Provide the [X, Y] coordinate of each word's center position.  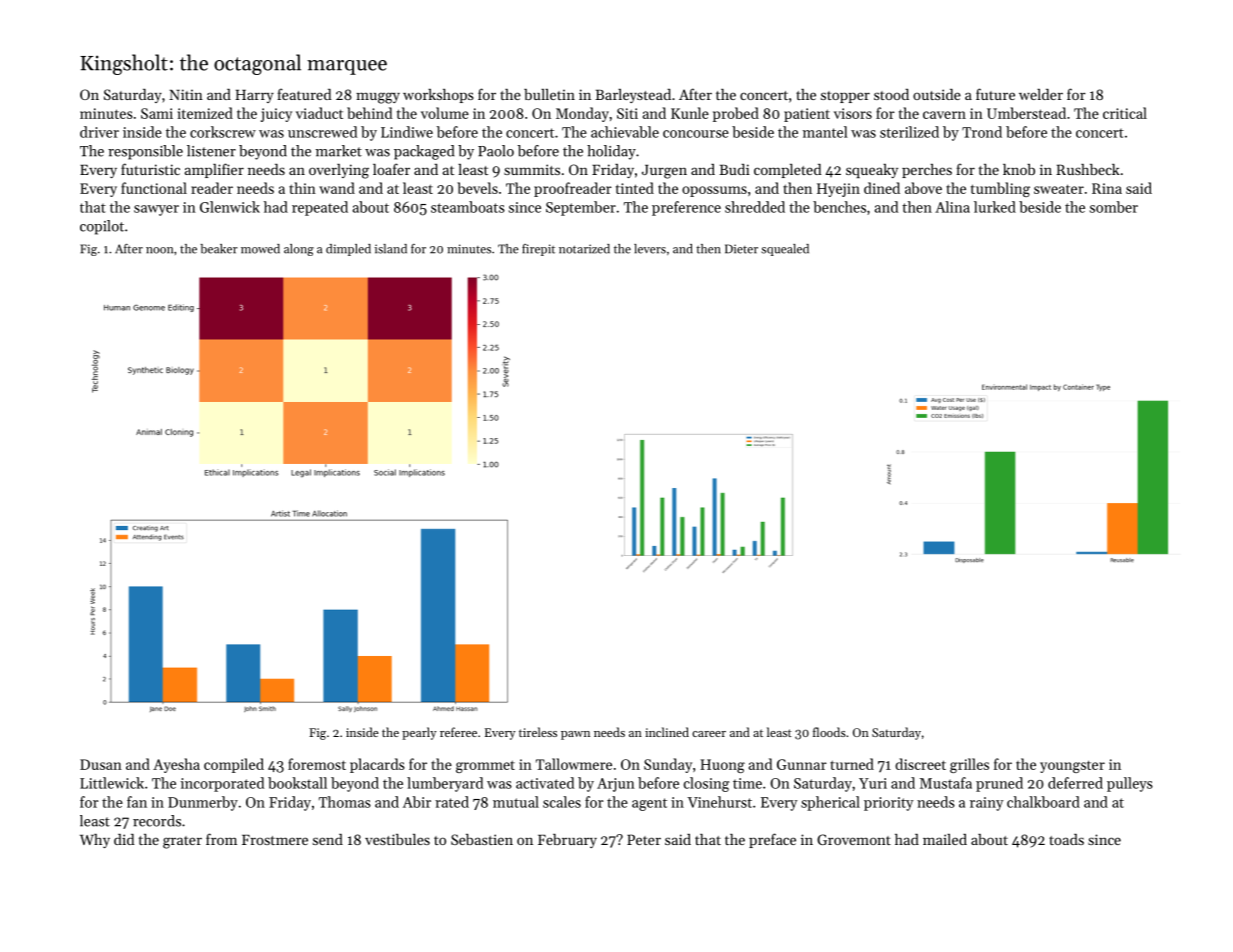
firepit [538, 250]
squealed [785, 250]
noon [159, 250]
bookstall [297, 783]
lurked [995, 207]
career [709, 734]
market [339, 151]
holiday [611, 152]
